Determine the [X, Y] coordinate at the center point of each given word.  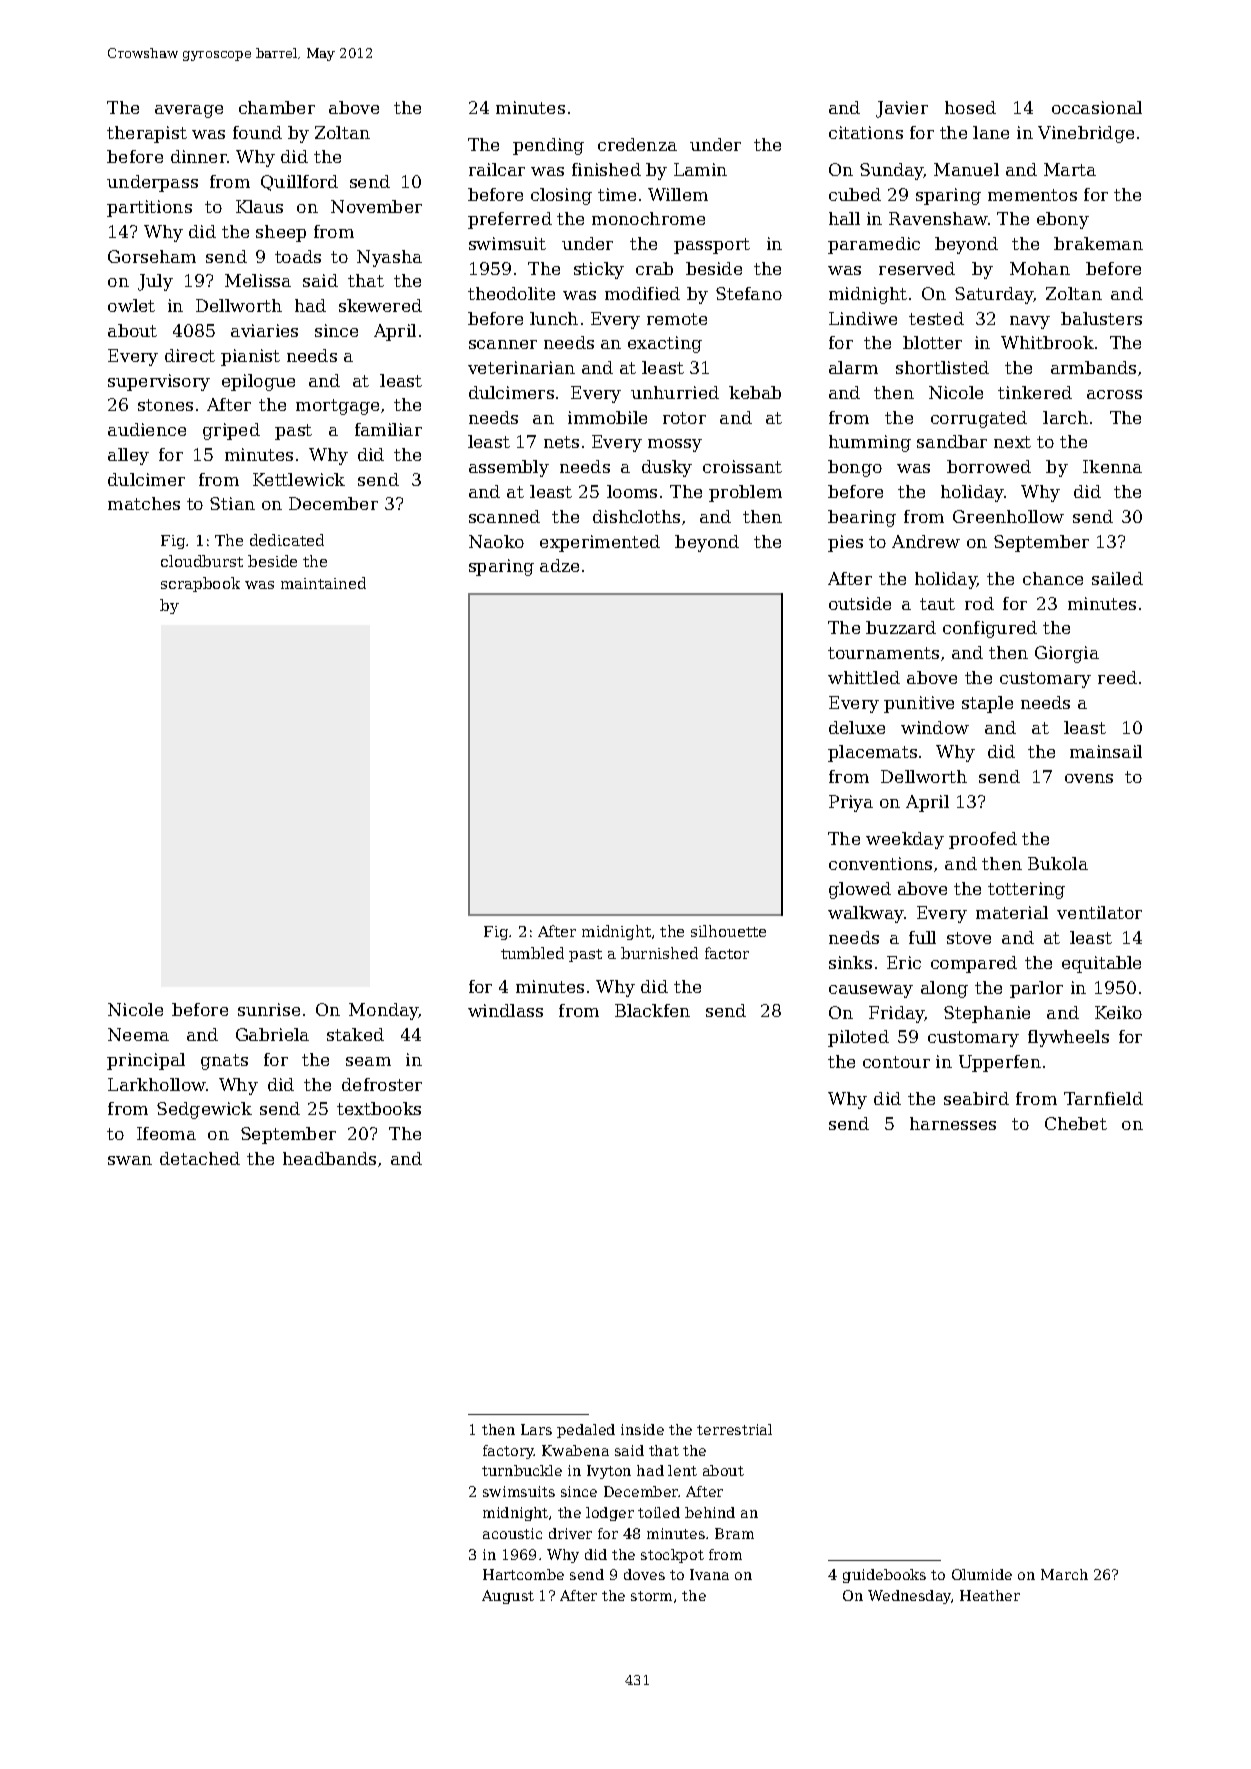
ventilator [1099, 912]
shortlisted [942, 367]
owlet [131, 305]
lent [682, 1470]
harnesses [953, 1123]
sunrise [269, 1009]
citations [866, 132]
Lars [536, 1429]
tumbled [532, 953]
